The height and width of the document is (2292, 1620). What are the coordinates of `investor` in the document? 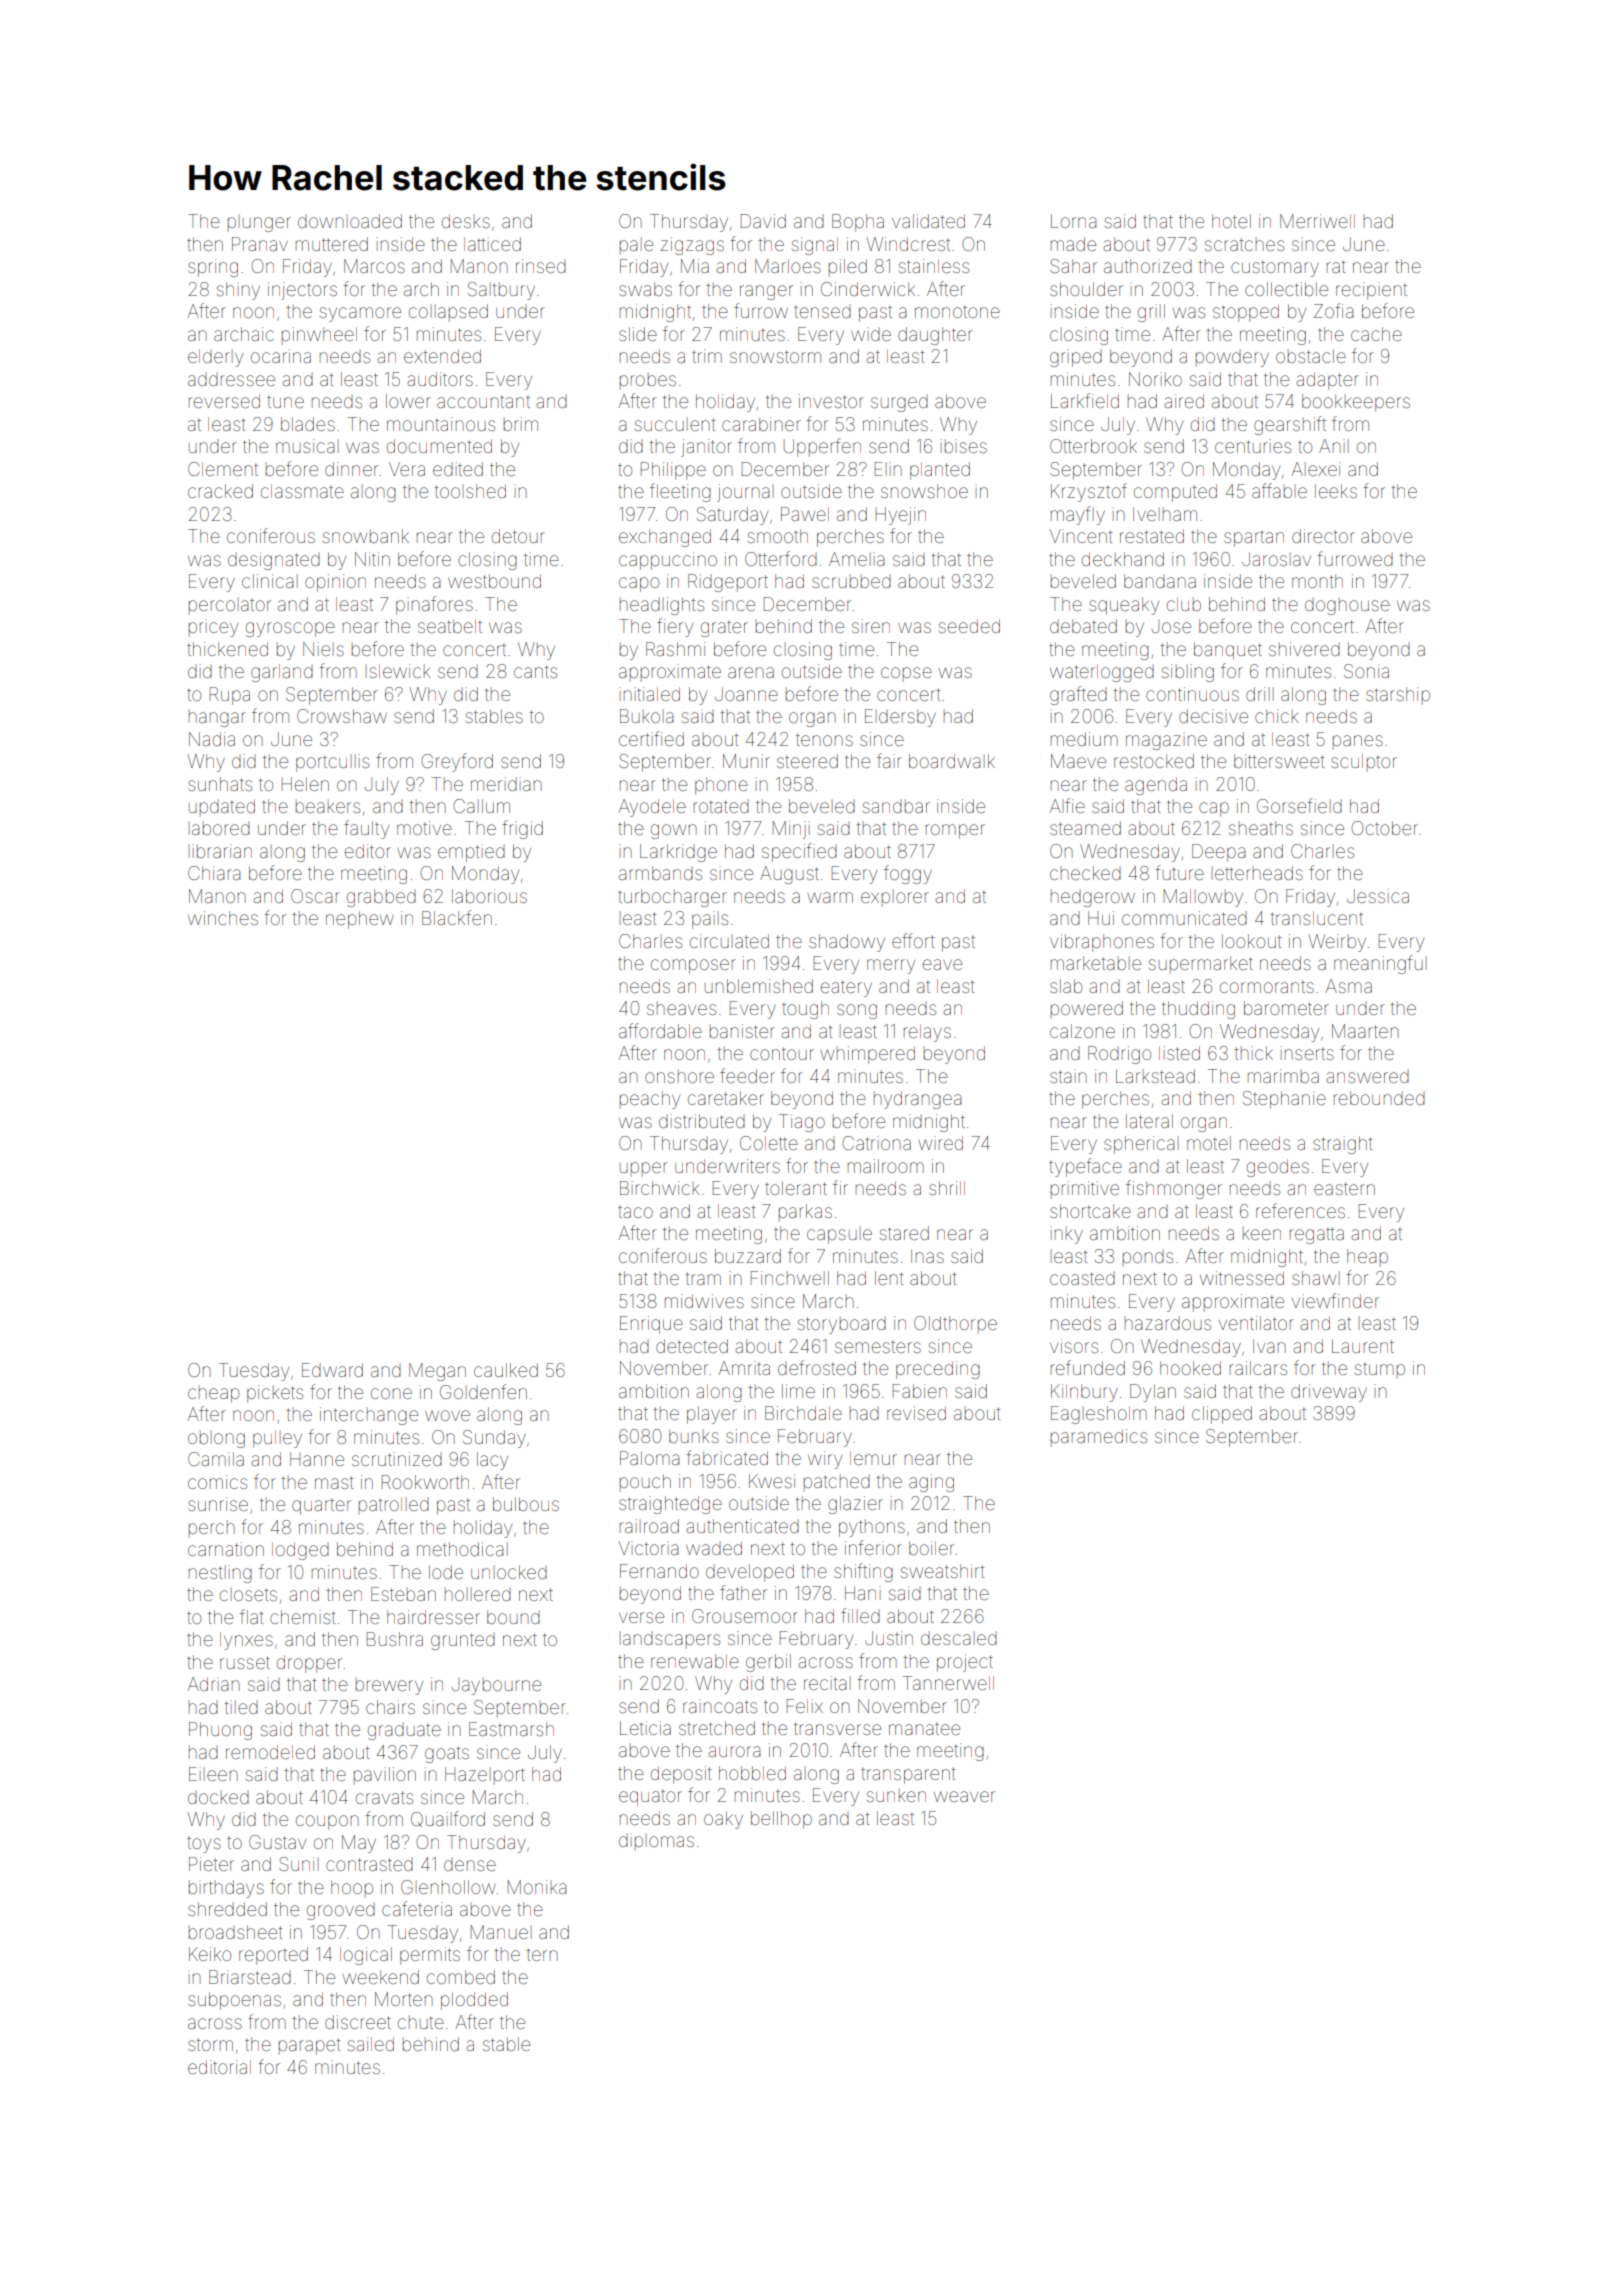 It's located at (831, 401).
